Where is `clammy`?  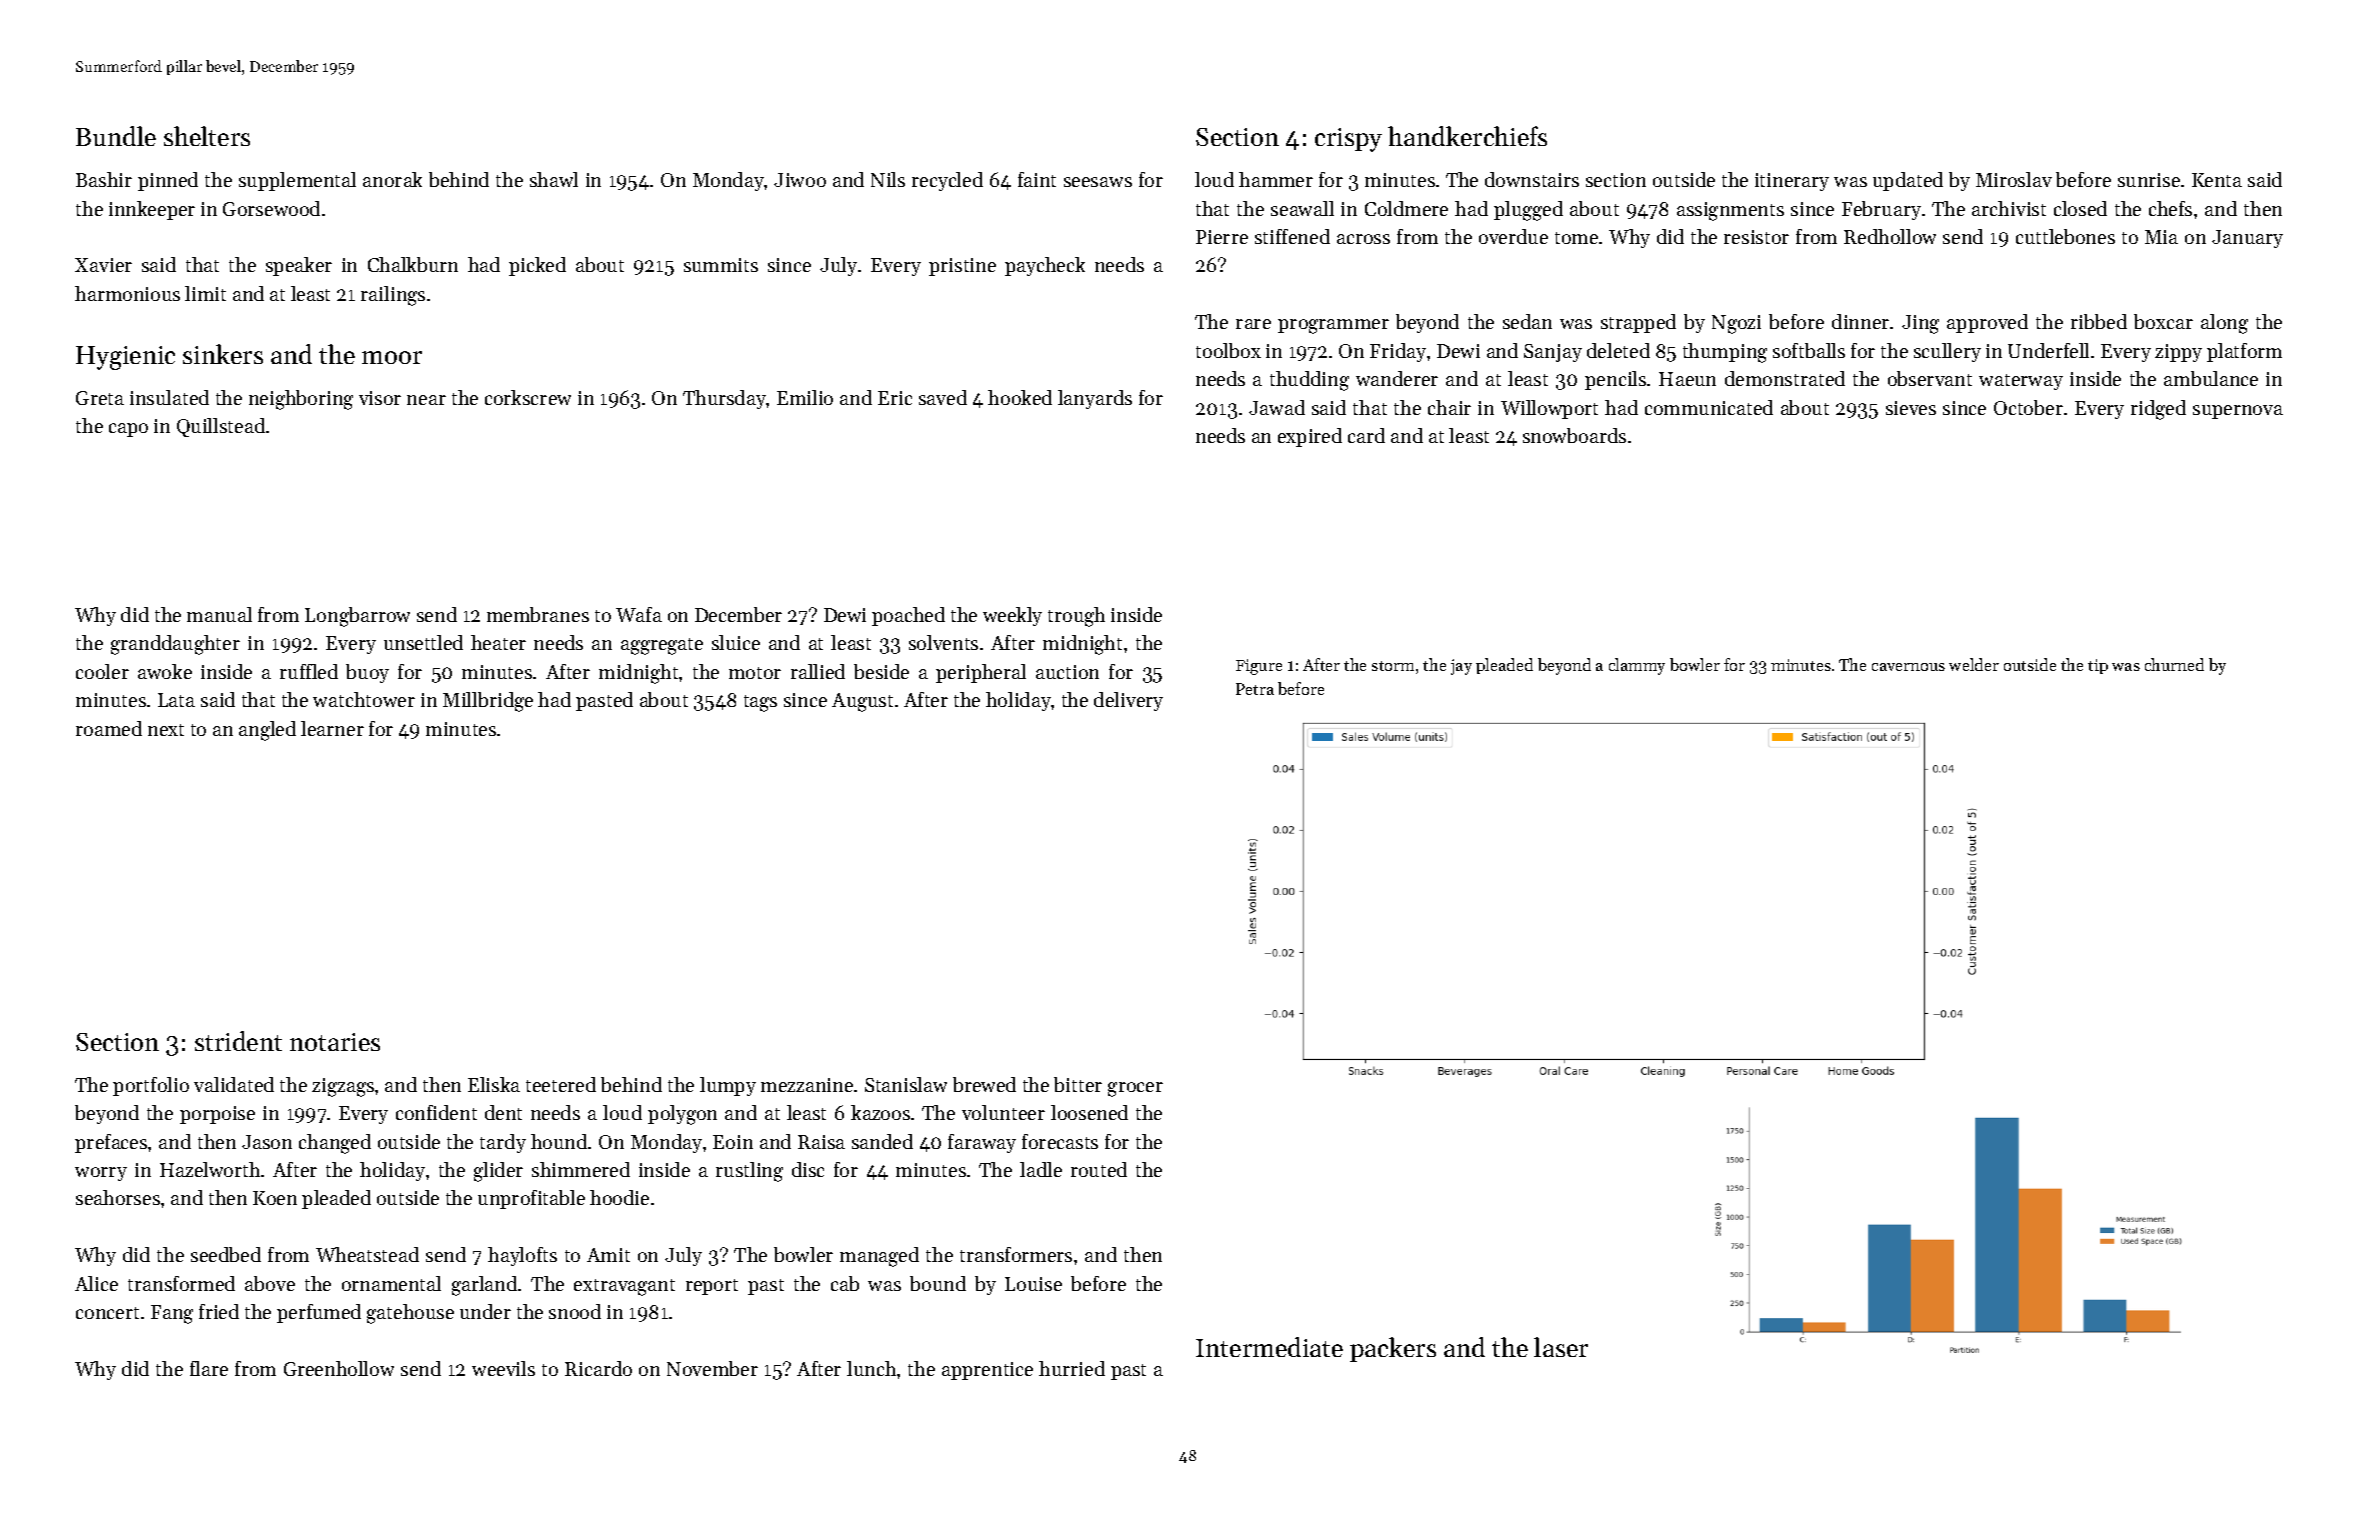
clammy is located at coordinates (1637, 666).
